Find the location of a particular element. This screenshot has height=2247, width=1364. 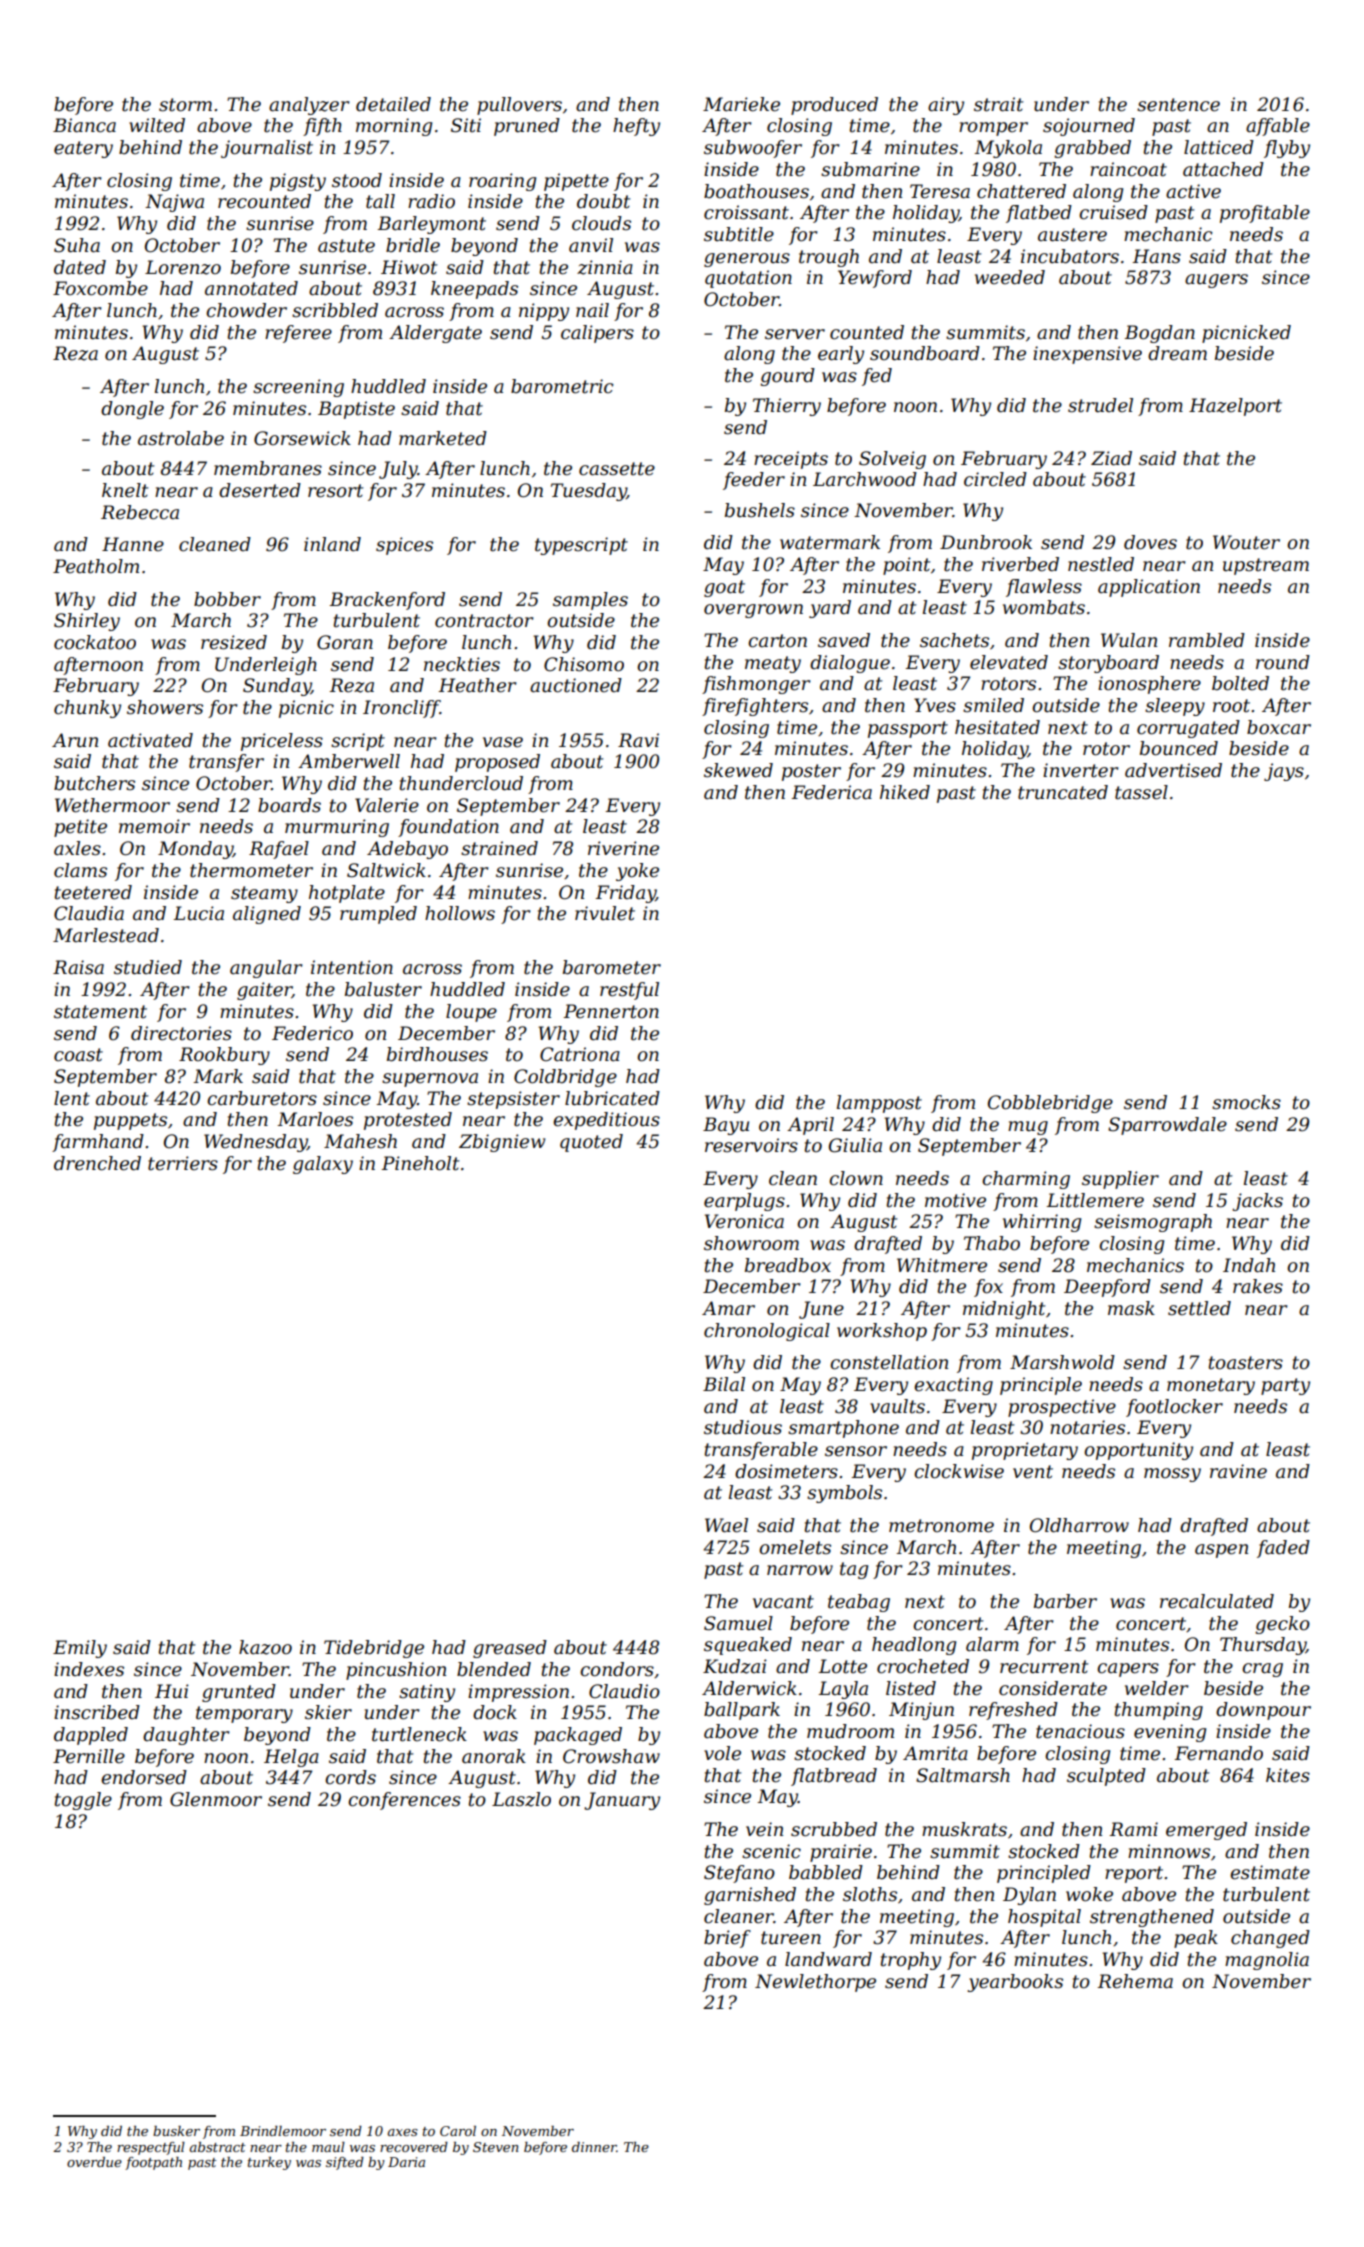

scribbled is located at coordinates (335, 310).
